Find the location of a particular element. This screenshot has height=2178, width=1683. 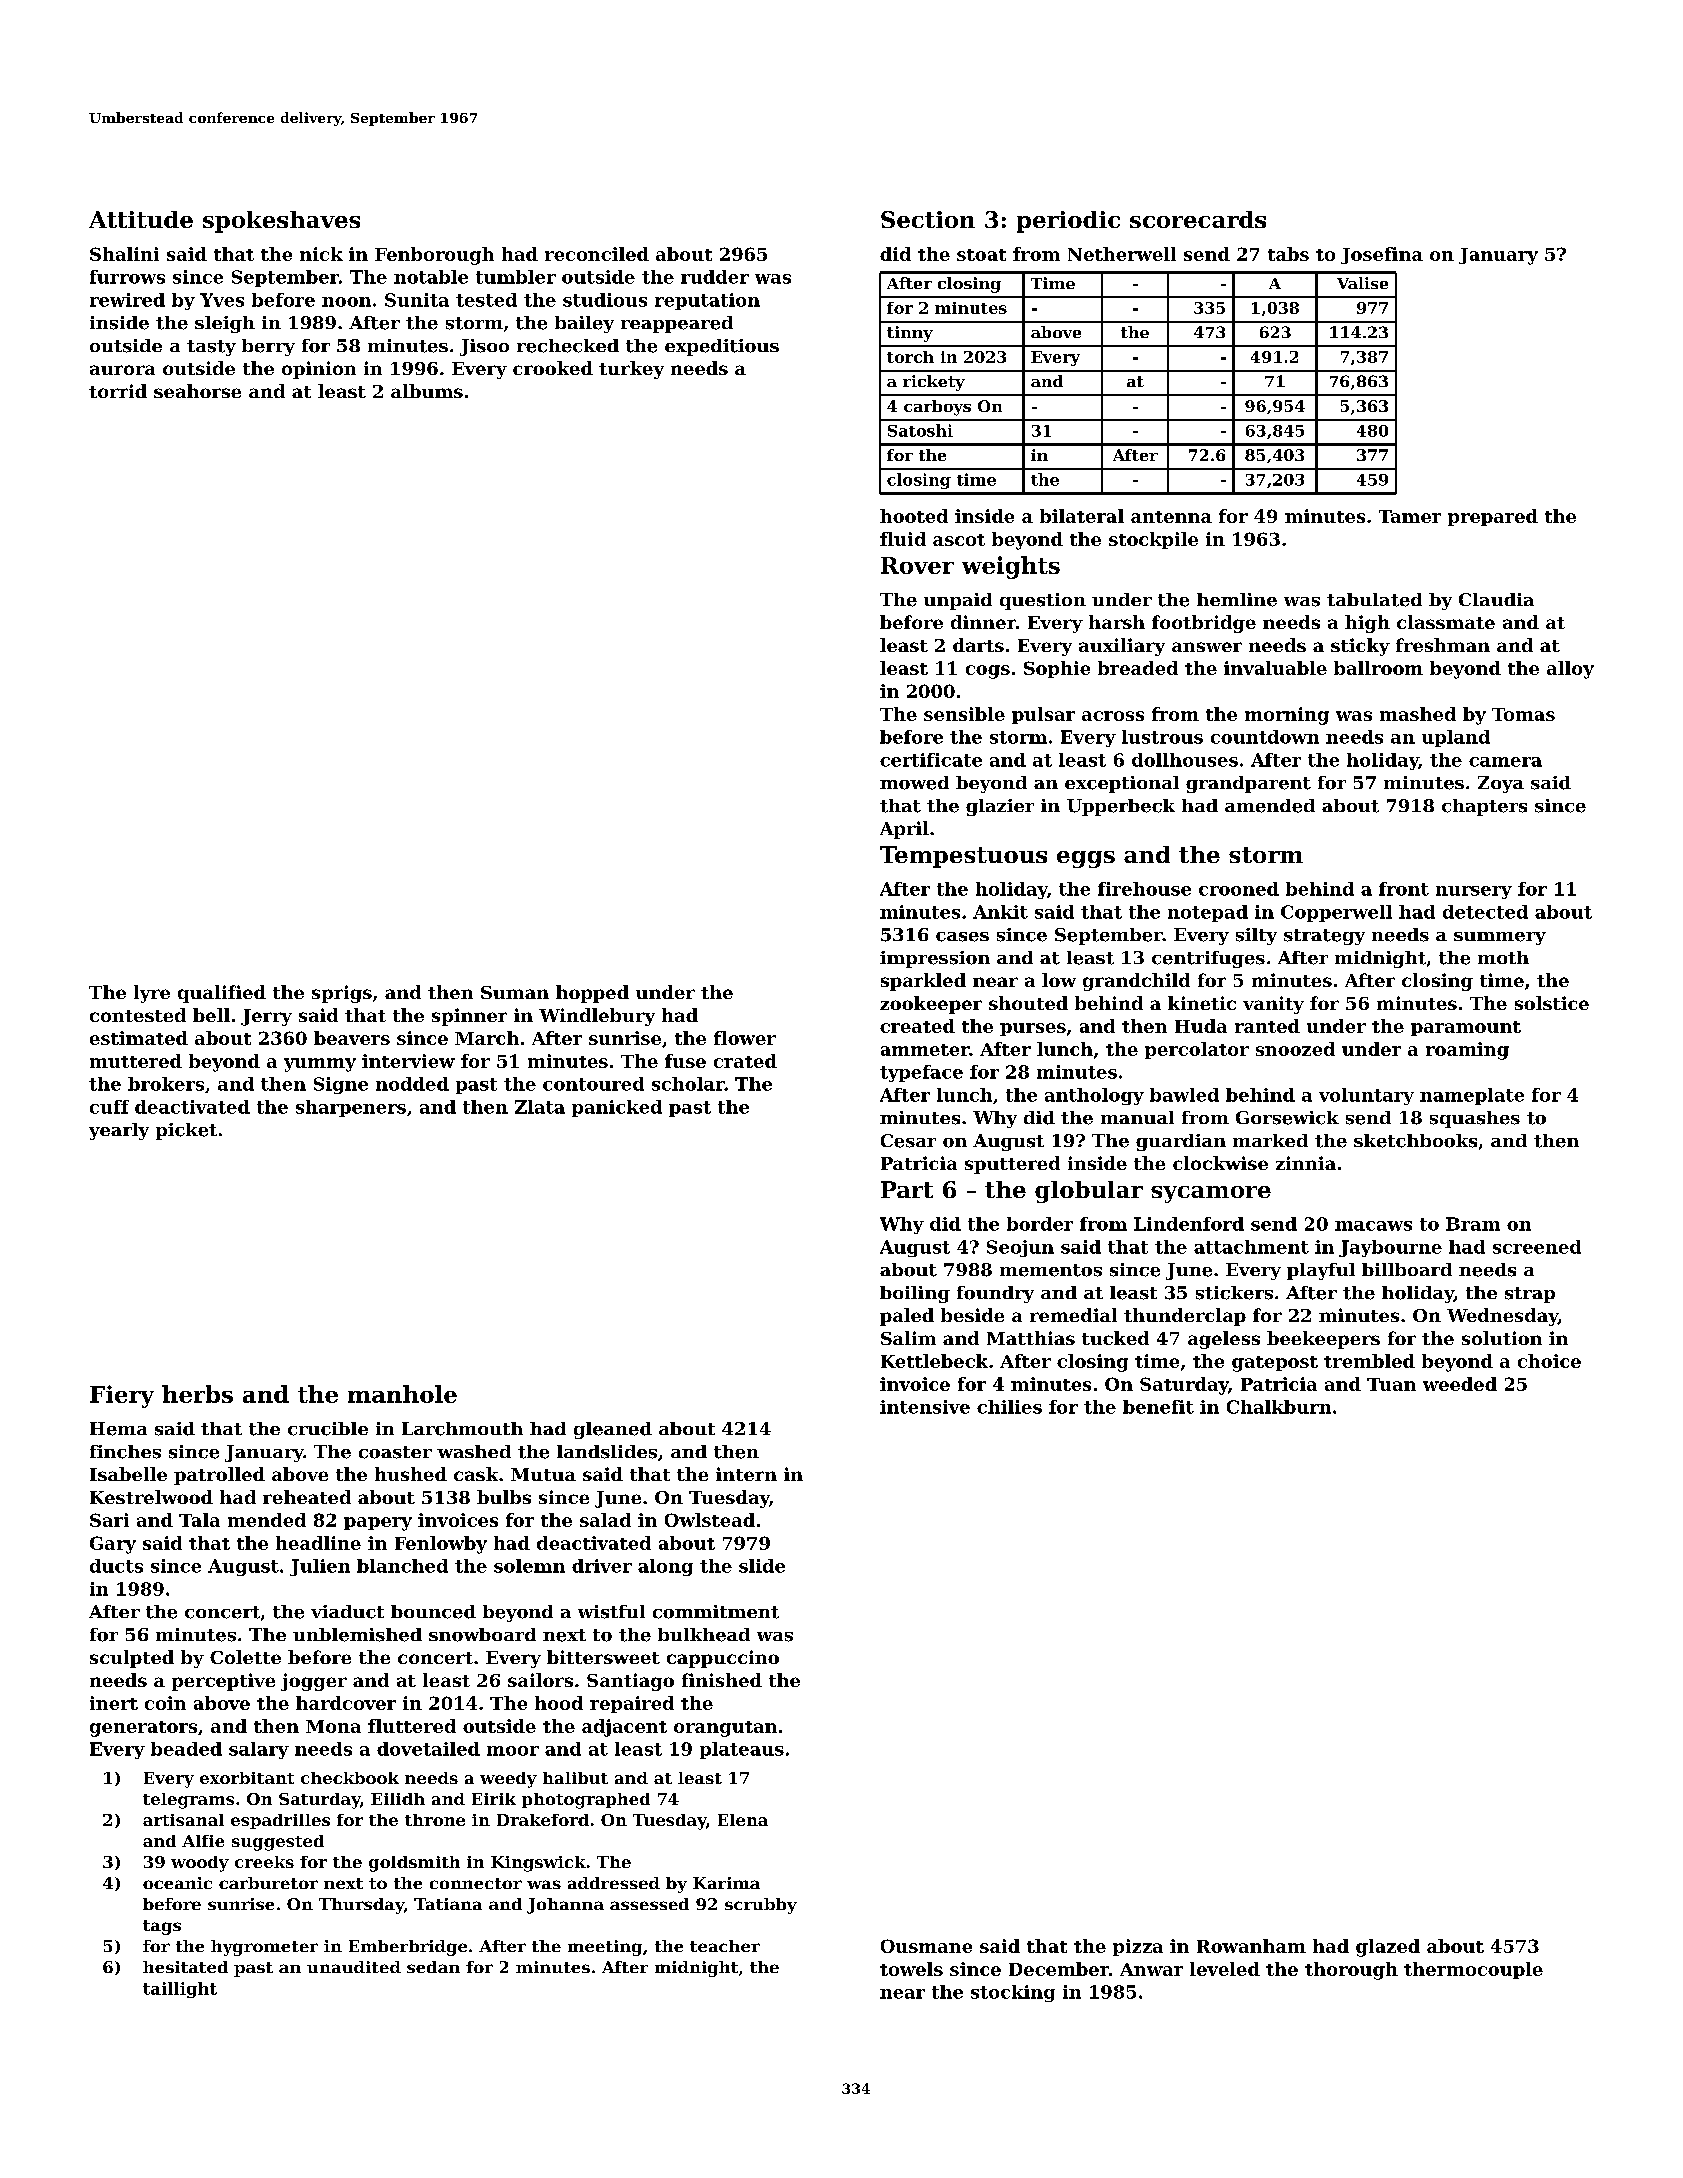

sketchbooks is located at coordinates (1415, 1141).
